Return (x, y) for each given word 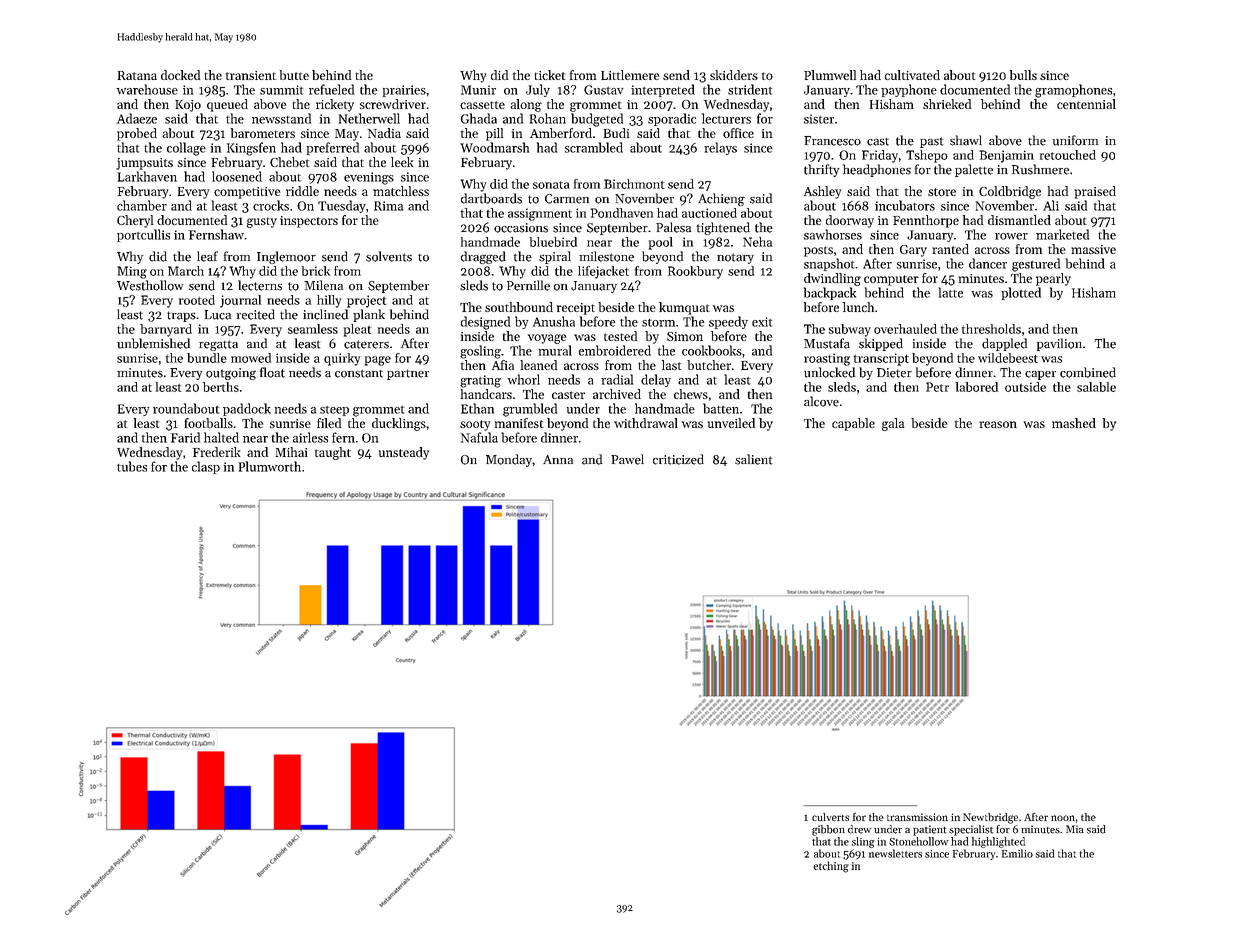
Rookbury (695, 272)
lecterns (260, 285)
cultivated (912, 75)
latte (951, 292)
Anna (558, 459)
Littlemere (630, 75)
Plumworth (270, 466)
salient (753, 459)
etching (831, 867)
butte (294, 75)
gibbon (828, 830)
